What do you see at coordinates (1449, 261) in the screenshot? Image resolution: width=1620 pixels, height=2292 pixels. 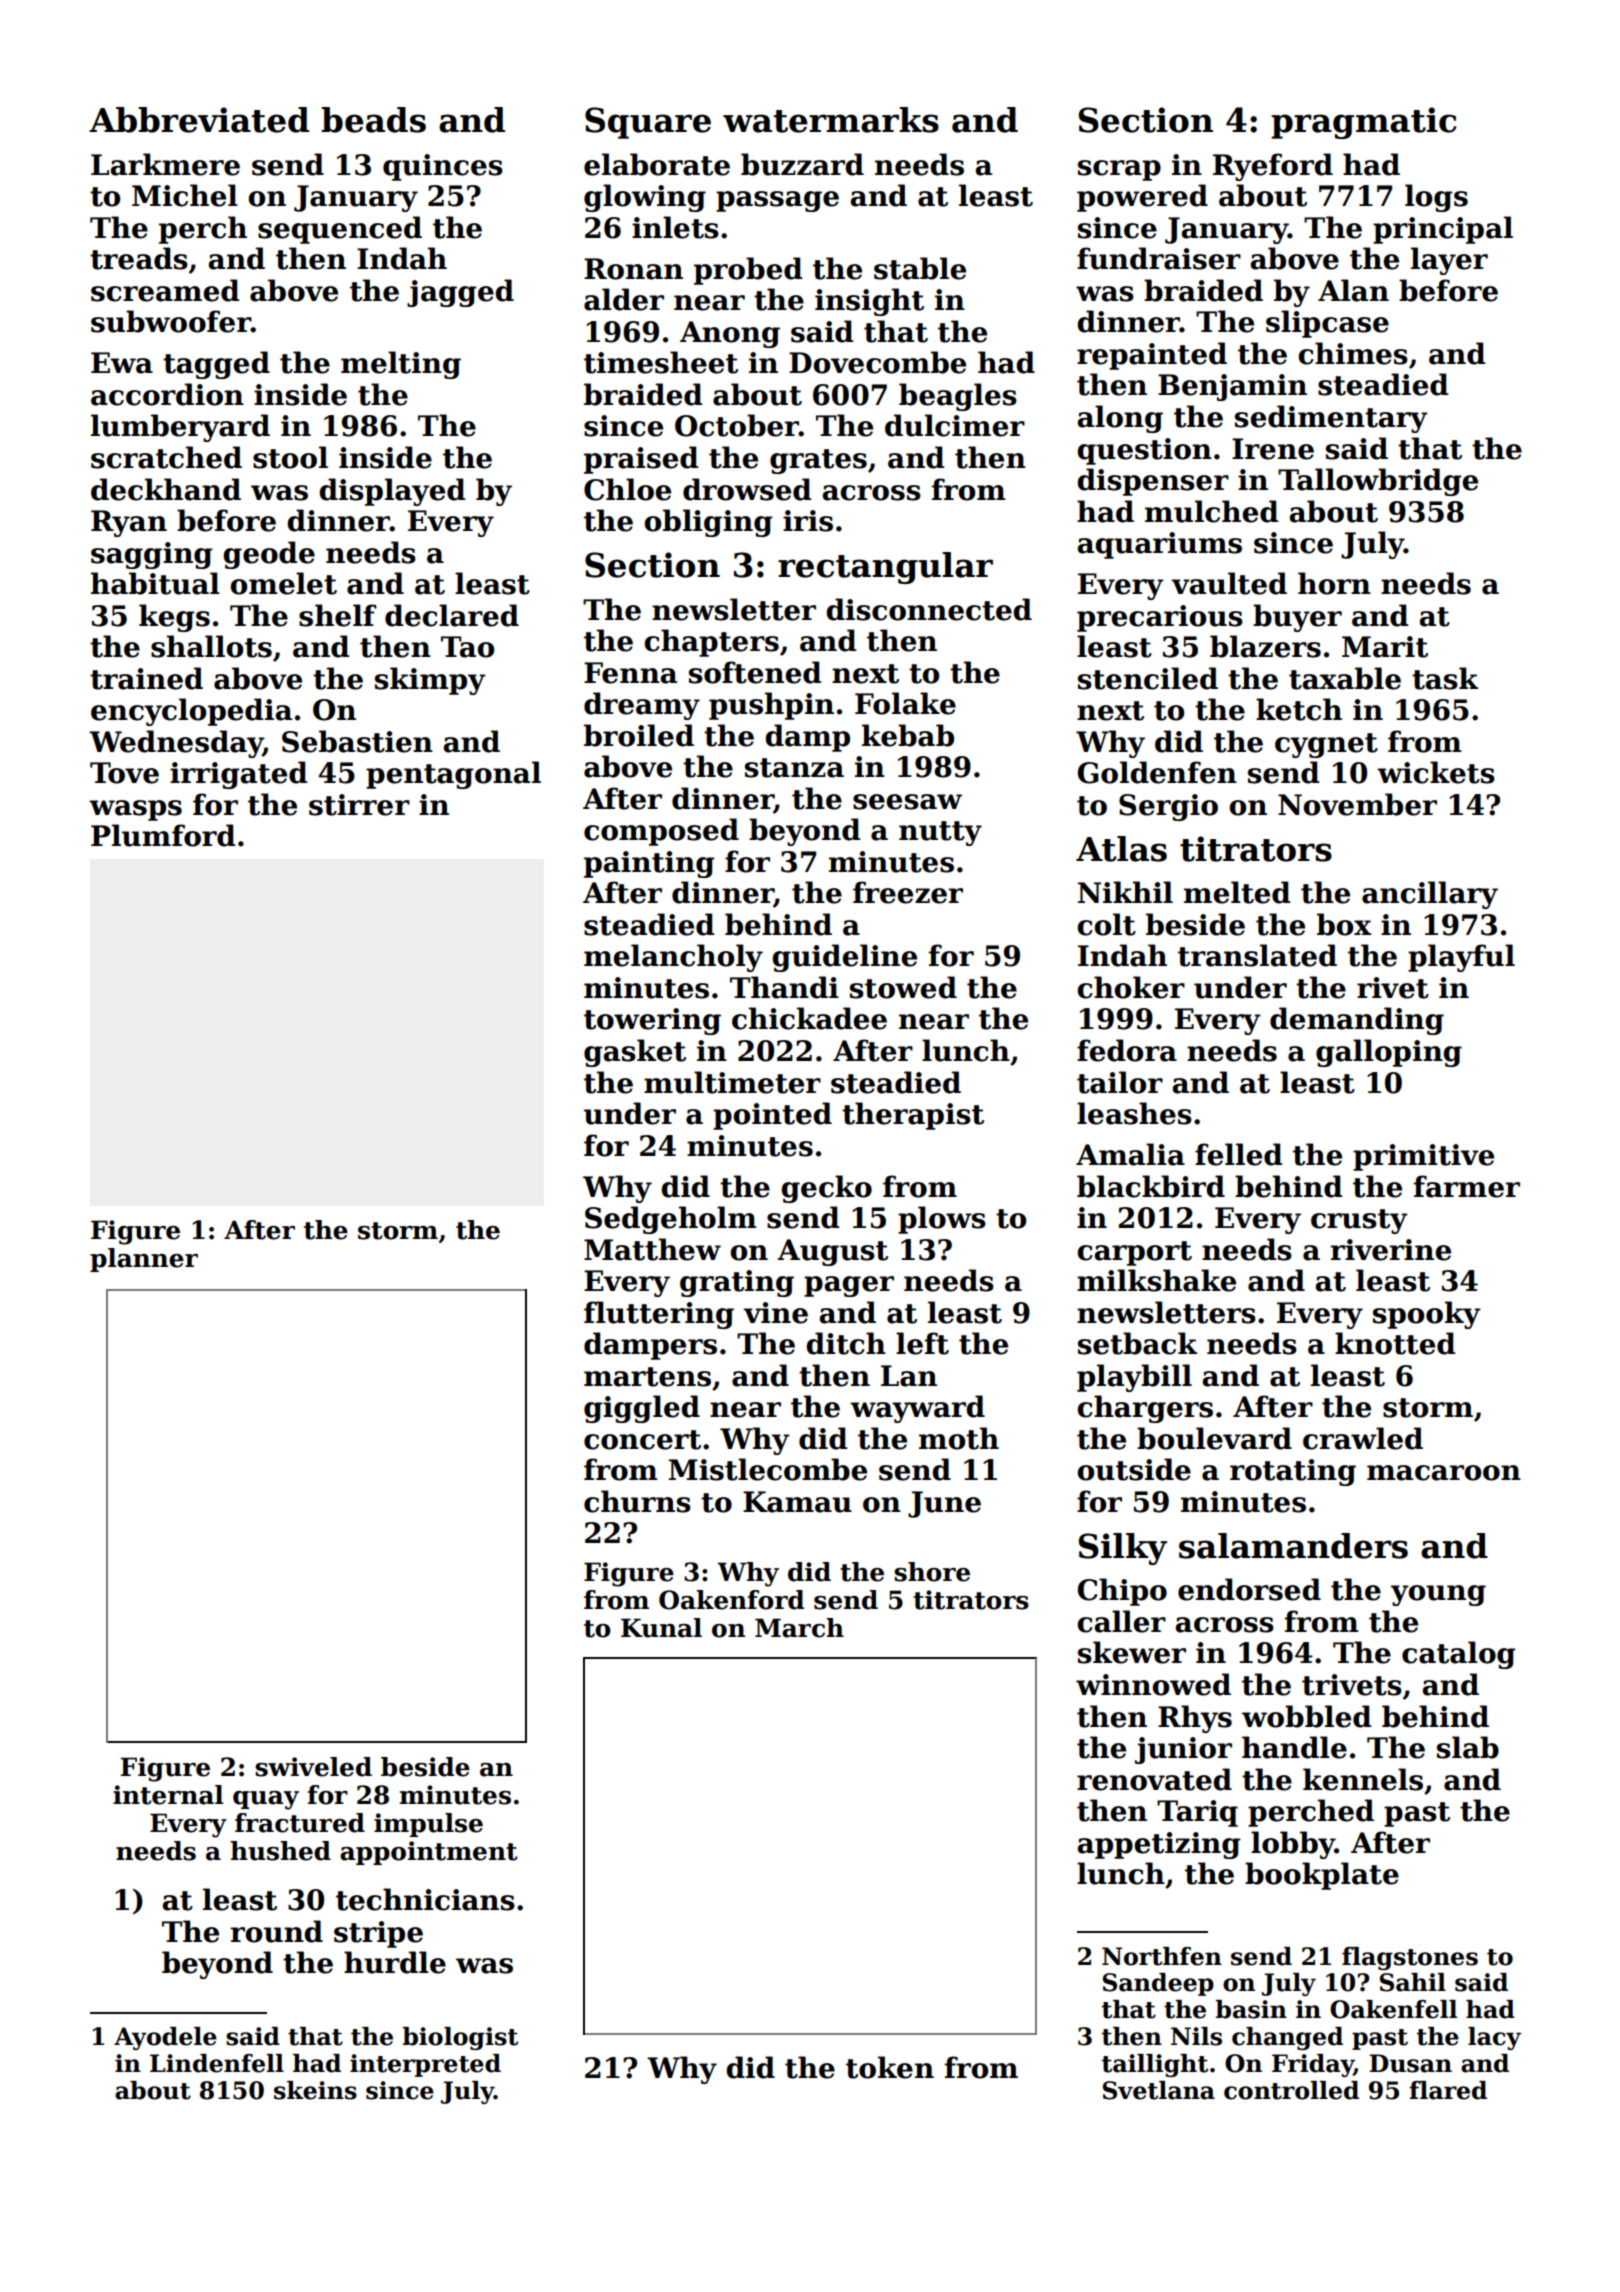 I see `layer` at bounding box center [1449, 261].
